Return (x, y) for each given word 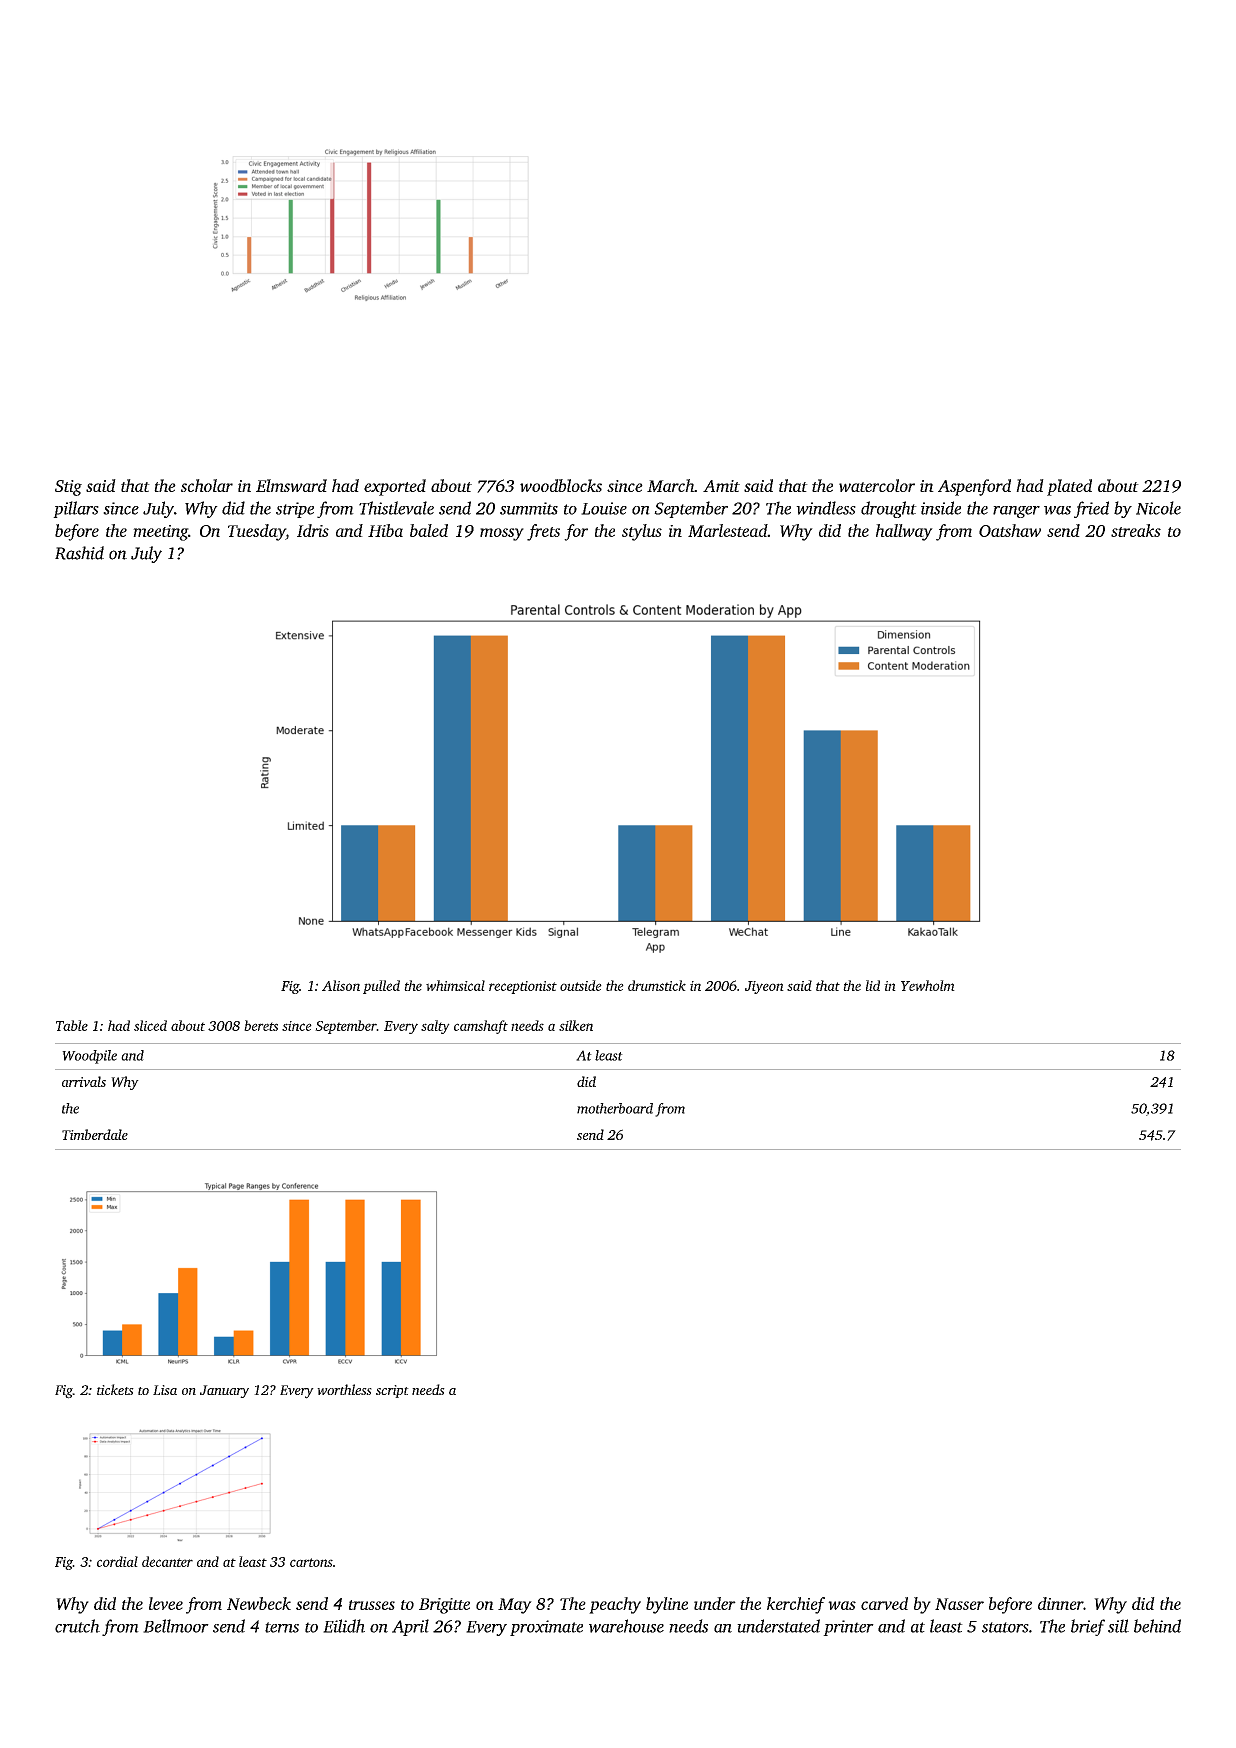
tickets (115, 1389)
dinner (1060, 1603)
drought (889, 509)
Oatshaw (1010, 530)
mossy (502, 534)
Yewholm (928, 985)
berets (261, 1025)
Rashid (79, 553)
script (392, 1391)
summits (529, 508)
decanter (167, 1561)
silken (576, 1025)
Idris (313, 530)
